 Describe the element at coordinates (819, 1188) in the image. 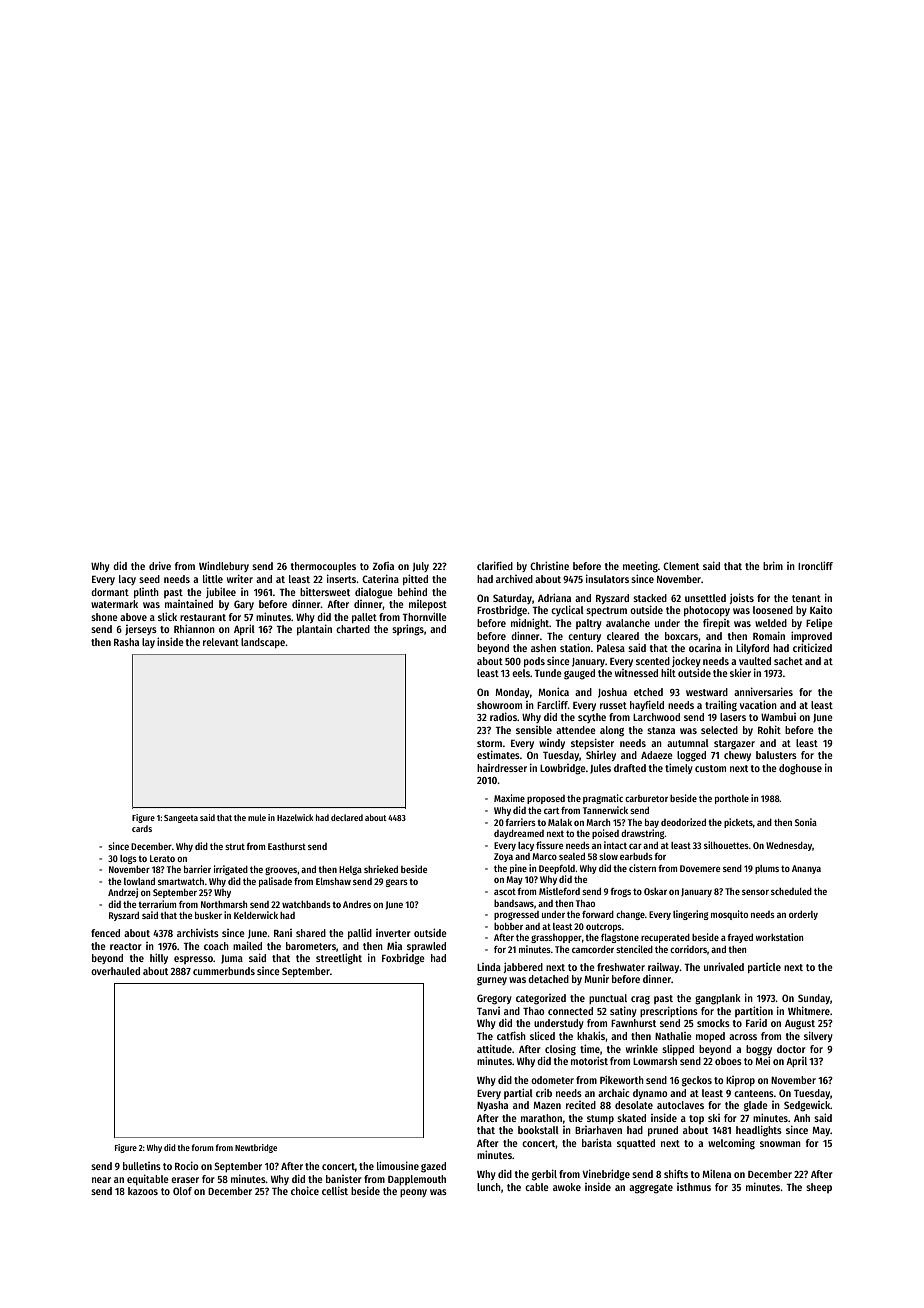

I see `sheep` at that location.
